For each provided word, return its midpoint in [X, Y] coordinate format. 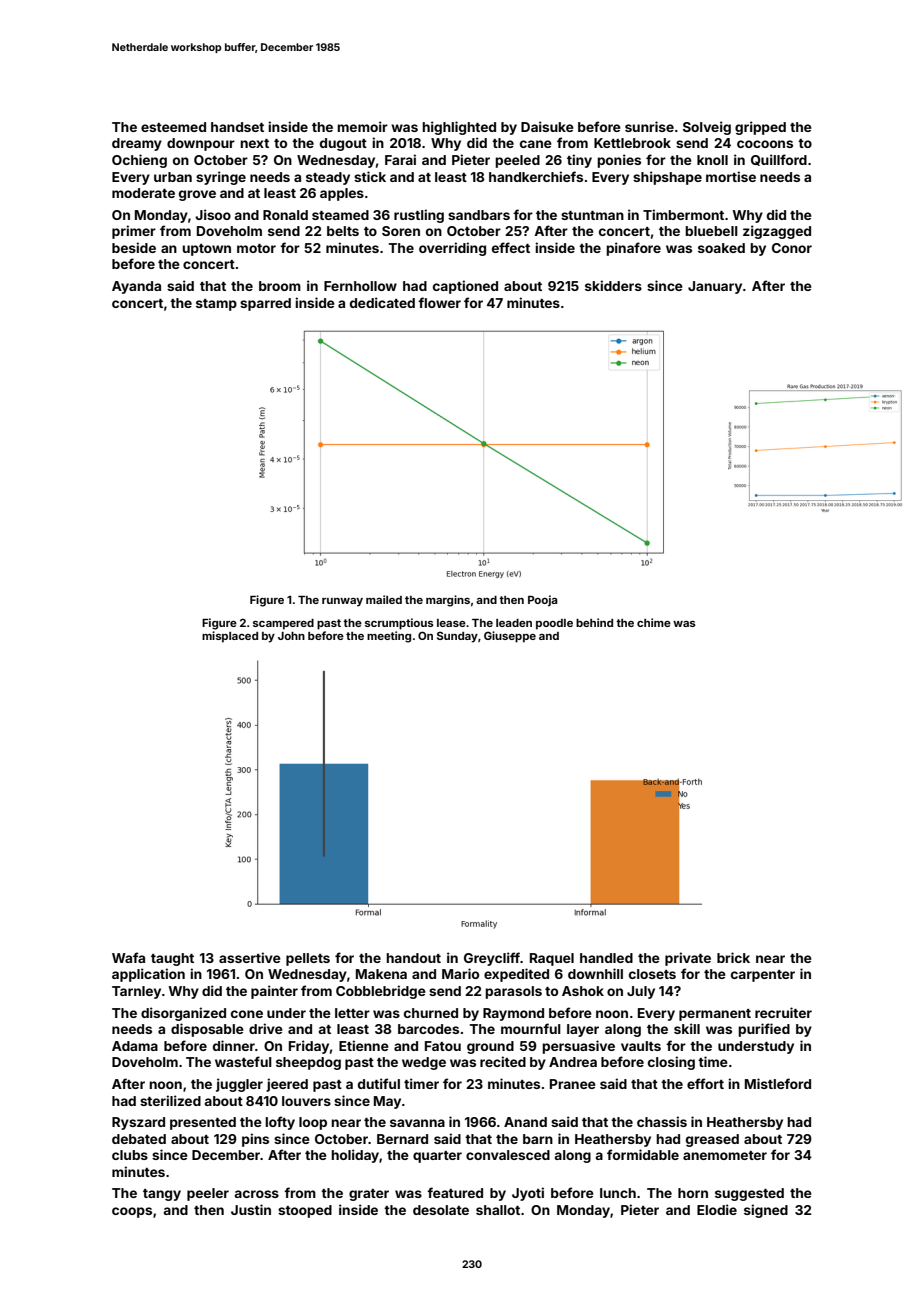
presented [203, 1123]
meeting [389, 637]
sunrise [649, 126]
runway [342, 602]
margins [448, 601]
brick [733, 957]
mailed [384, 599]
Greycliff [492, 959]
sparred [265, 304]
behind [594, 622]
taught [172, 959]
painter [274, 992]
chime [654, 622]
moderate [143, 193]
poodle [554, 624]
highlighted [459, 128]
